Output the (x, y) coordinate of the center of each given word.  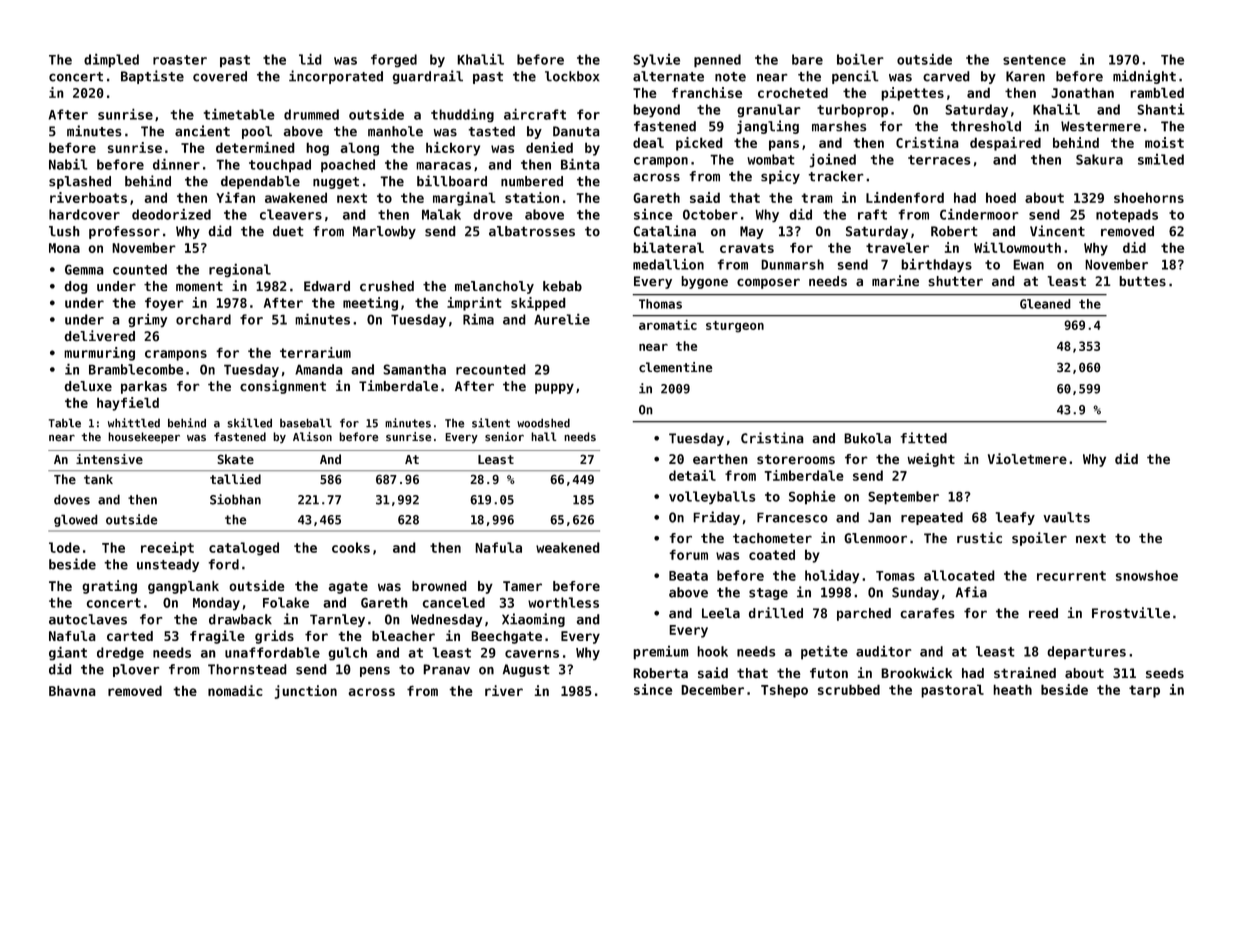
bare (807, 59)
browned (439, 586)
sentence (1034, 60)
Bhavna (72, 690)
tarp (1144, 691)
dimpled (111, 60)
